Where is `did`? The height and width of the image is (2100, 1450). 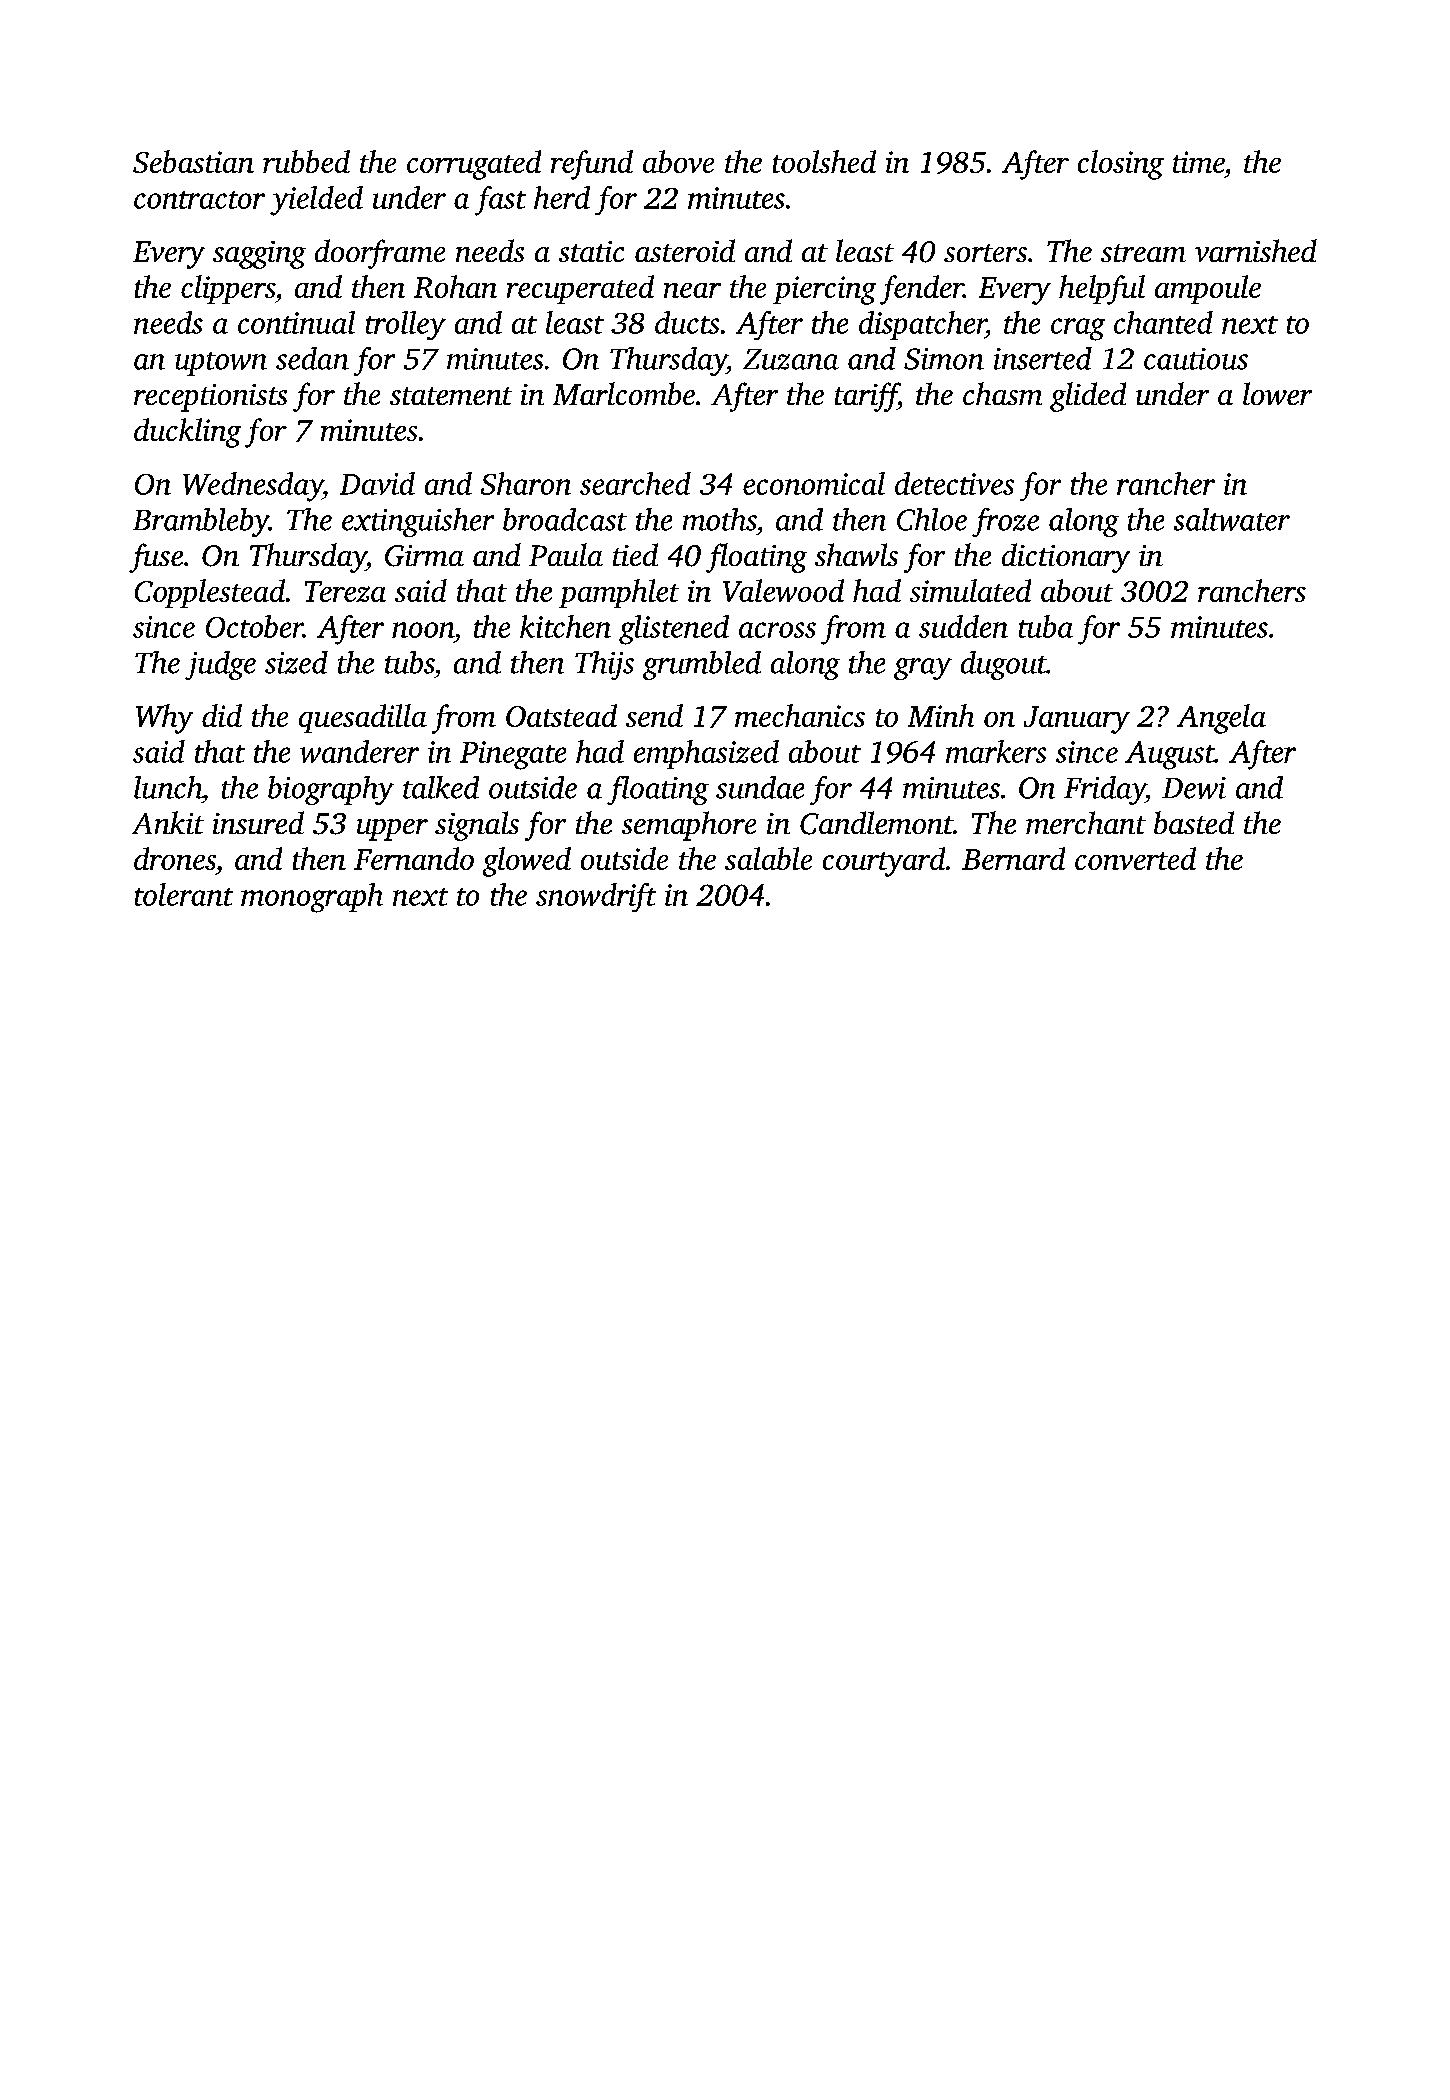
did is located at coordinates (222, 715).
